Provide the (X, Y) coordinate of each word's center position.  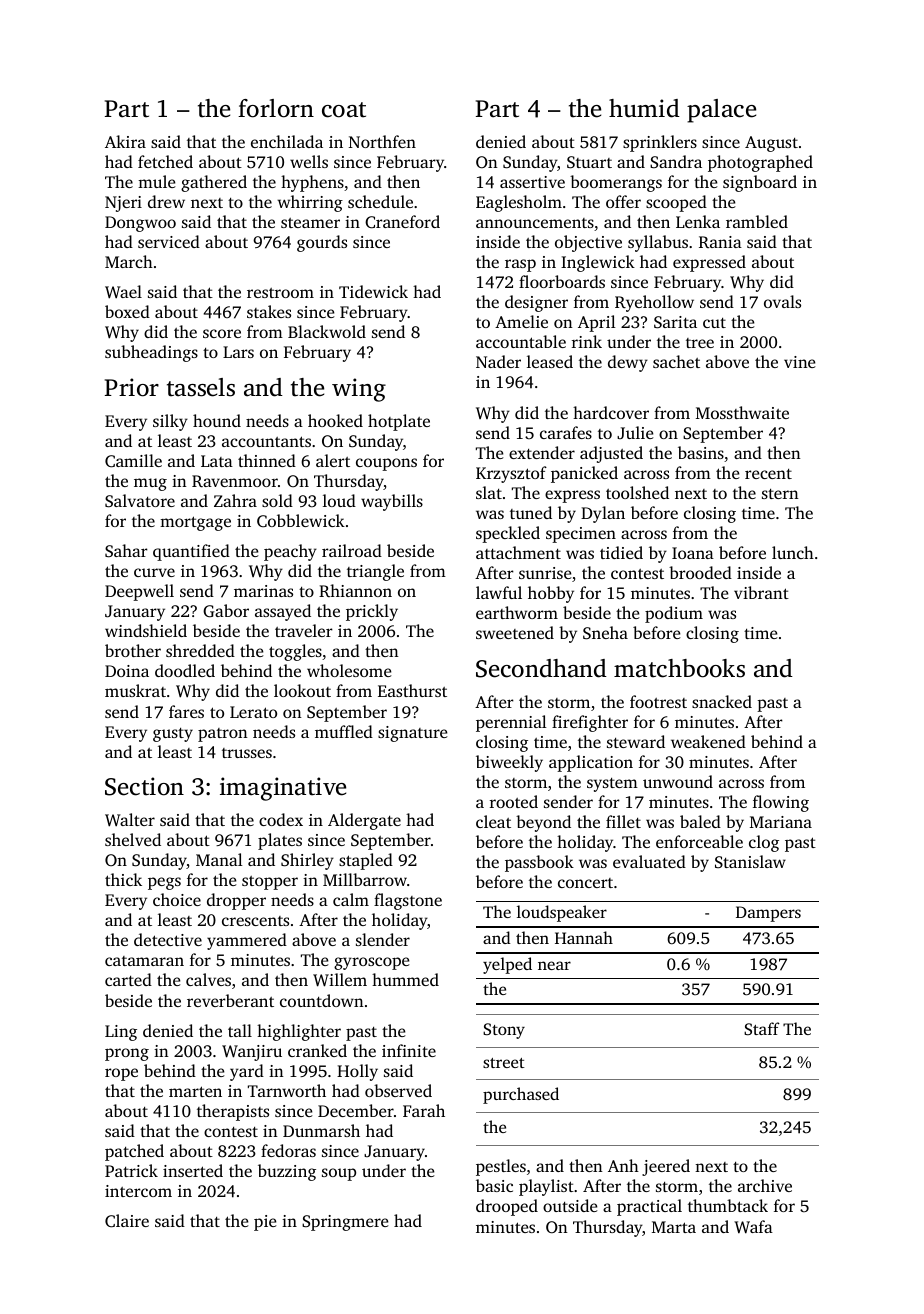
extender (542, 452)
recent (768, 474)
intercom (138, 1191)
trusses (247, 753)
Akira (125, 141)
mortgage (195, 523)
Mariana (781, 822)
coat (344, 110)
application (591, 763)
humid (644, 108)
